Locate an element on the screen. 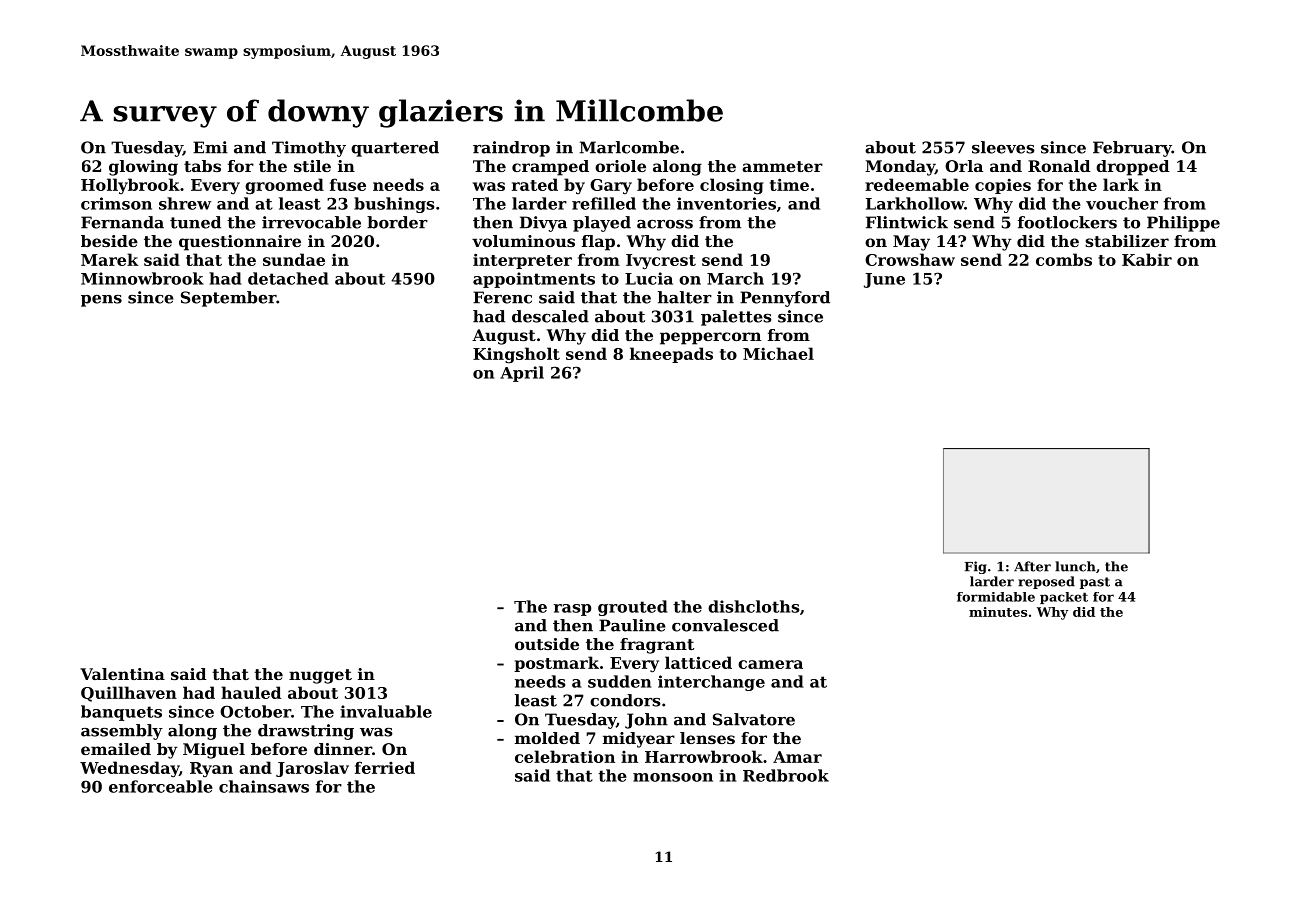  After is located at coordinates (1032, 566).
